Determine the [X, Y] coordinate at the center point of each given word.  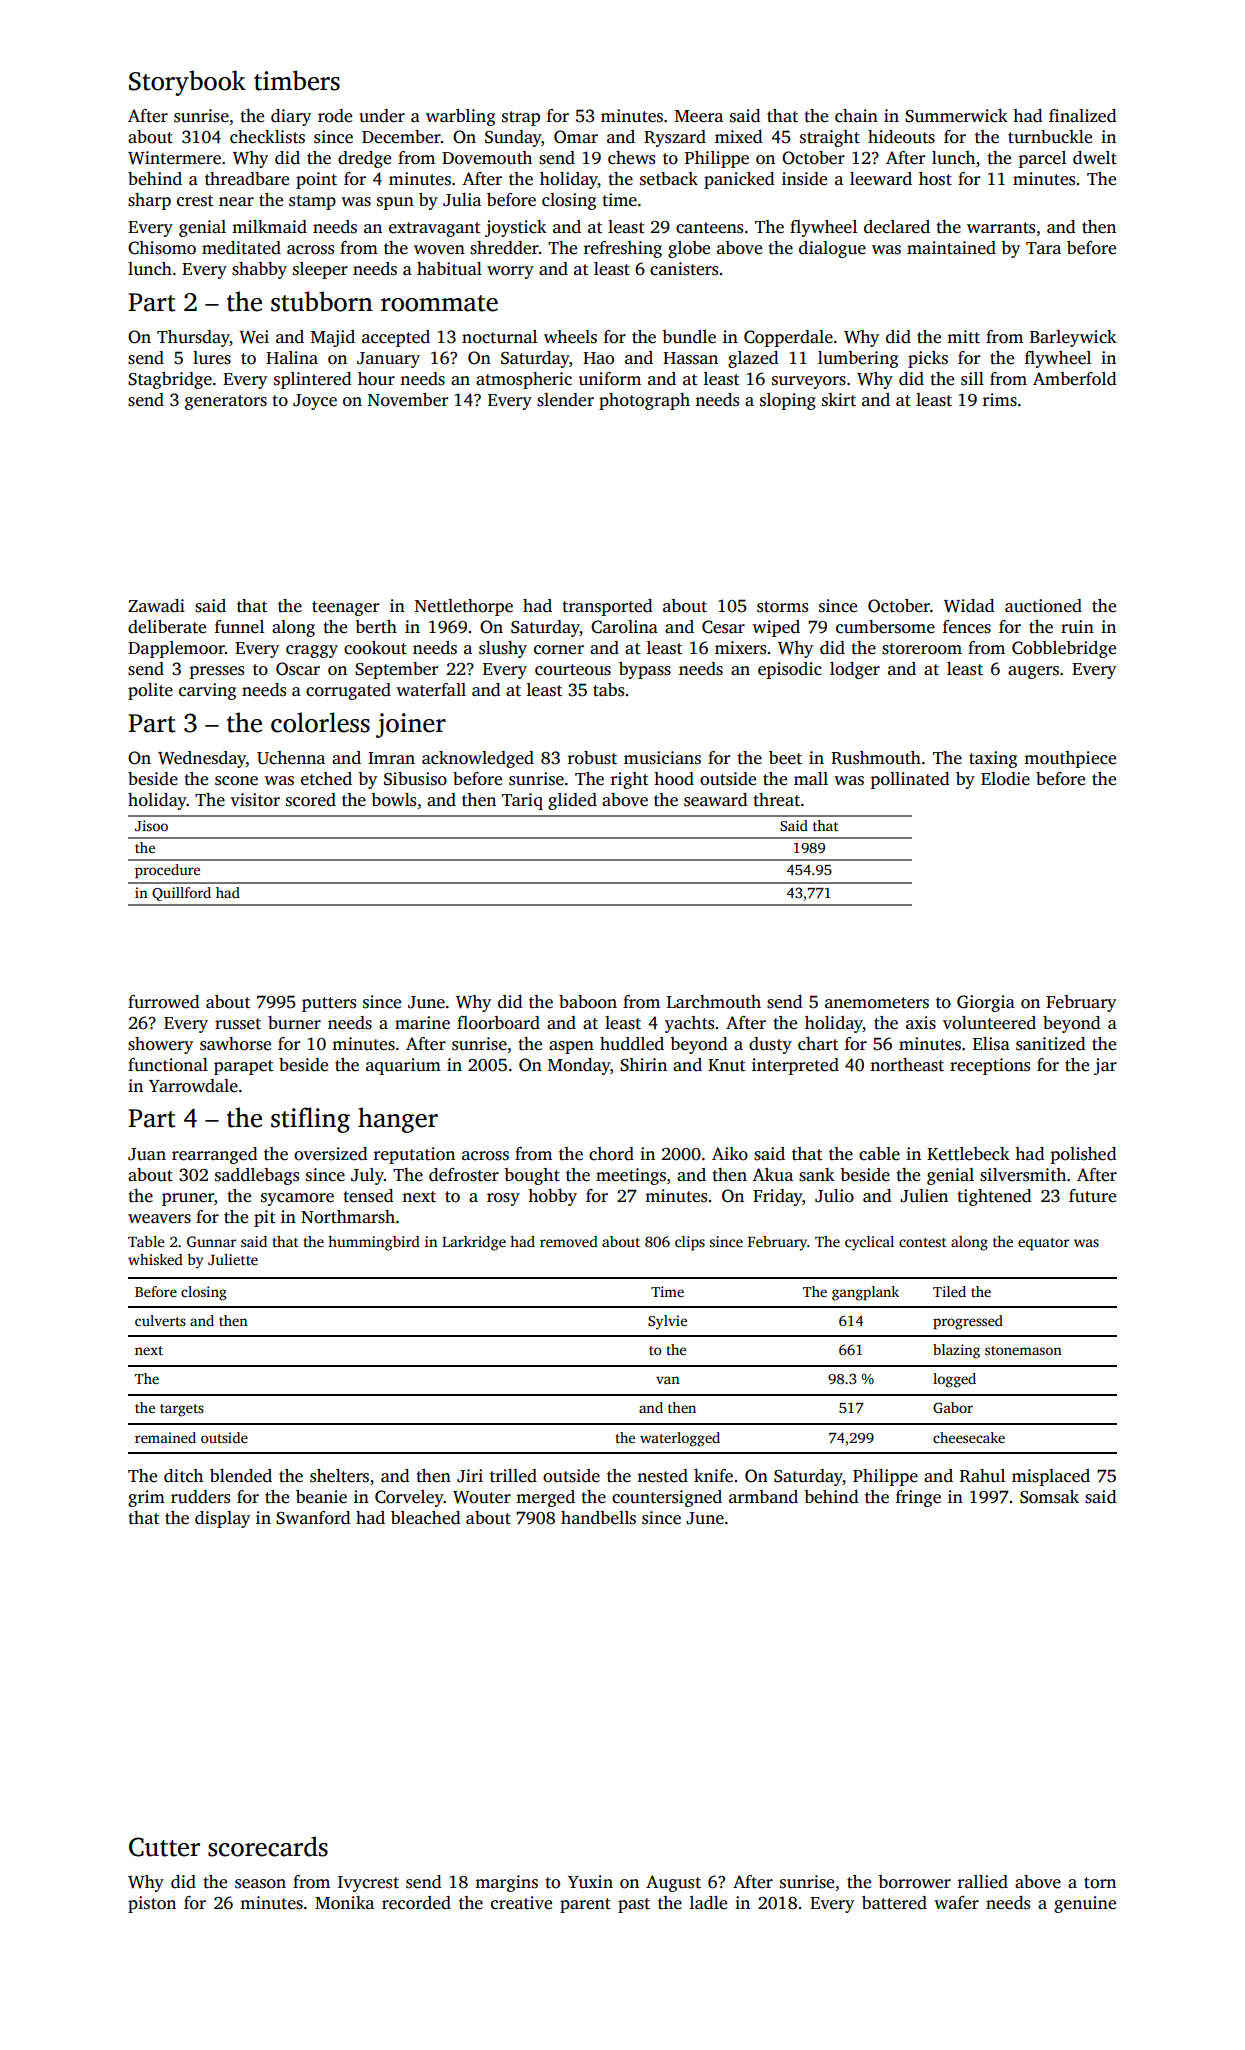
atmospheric [524, 380]
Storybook [187, 83]
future [1092, 1196]
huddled [632, 1044]
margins [506, 1883]
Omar [576, 137]
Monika [344, 1903]
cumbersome [885, 627]
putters [329, 1004]
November [408, 400]
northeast [907, 1065]
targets [182, 1410]
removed [569, 1241]
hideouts [901, 137]
